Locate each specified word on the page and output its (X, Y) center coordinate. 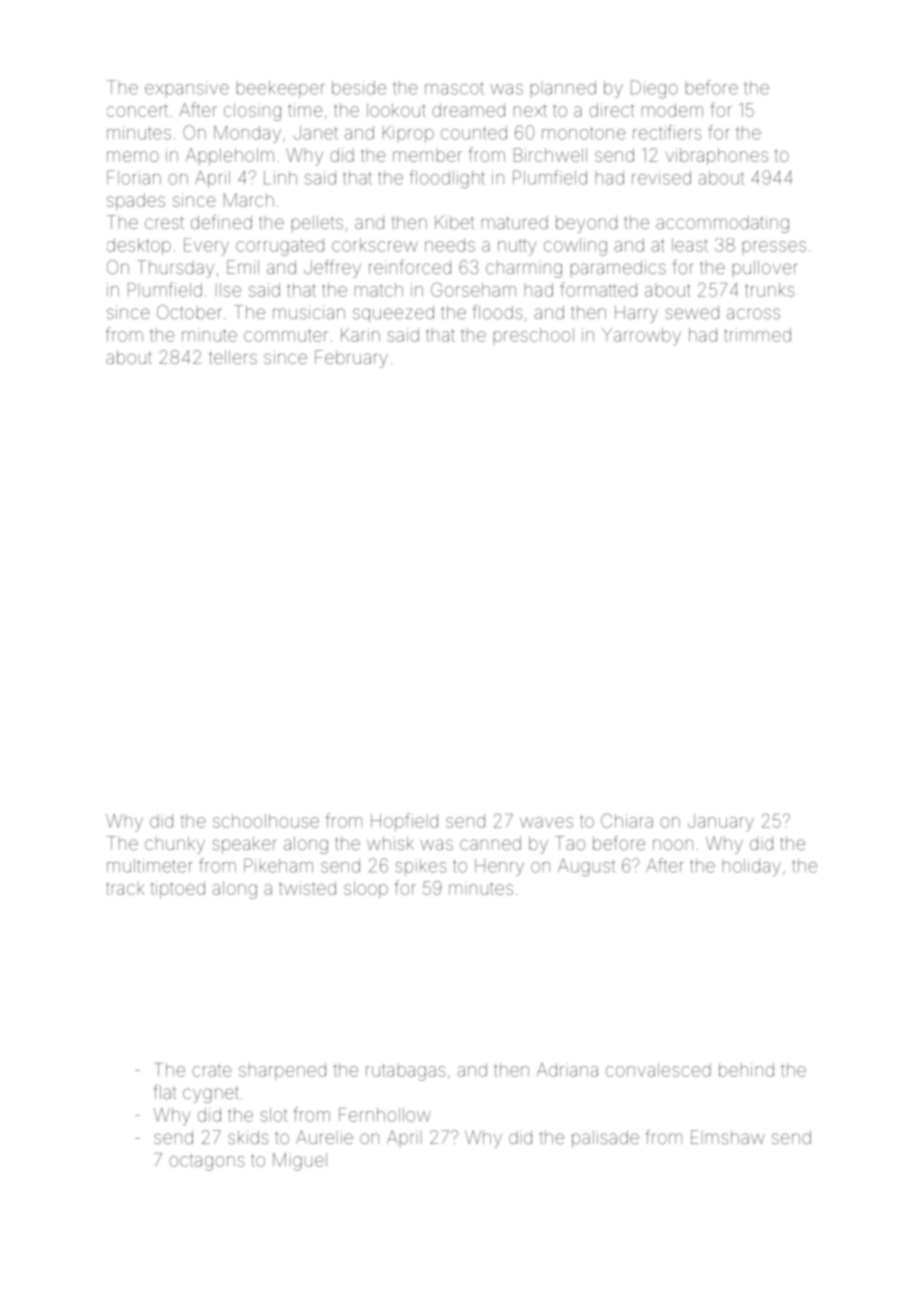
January (721, 823)
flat (165, 1092)
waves (546, 822)
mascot (454, 88)
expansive (187, 88)
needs (450, 245)
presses (774, 246)
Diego (654, 89)
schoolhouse (266, 821)
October (189, 312)
